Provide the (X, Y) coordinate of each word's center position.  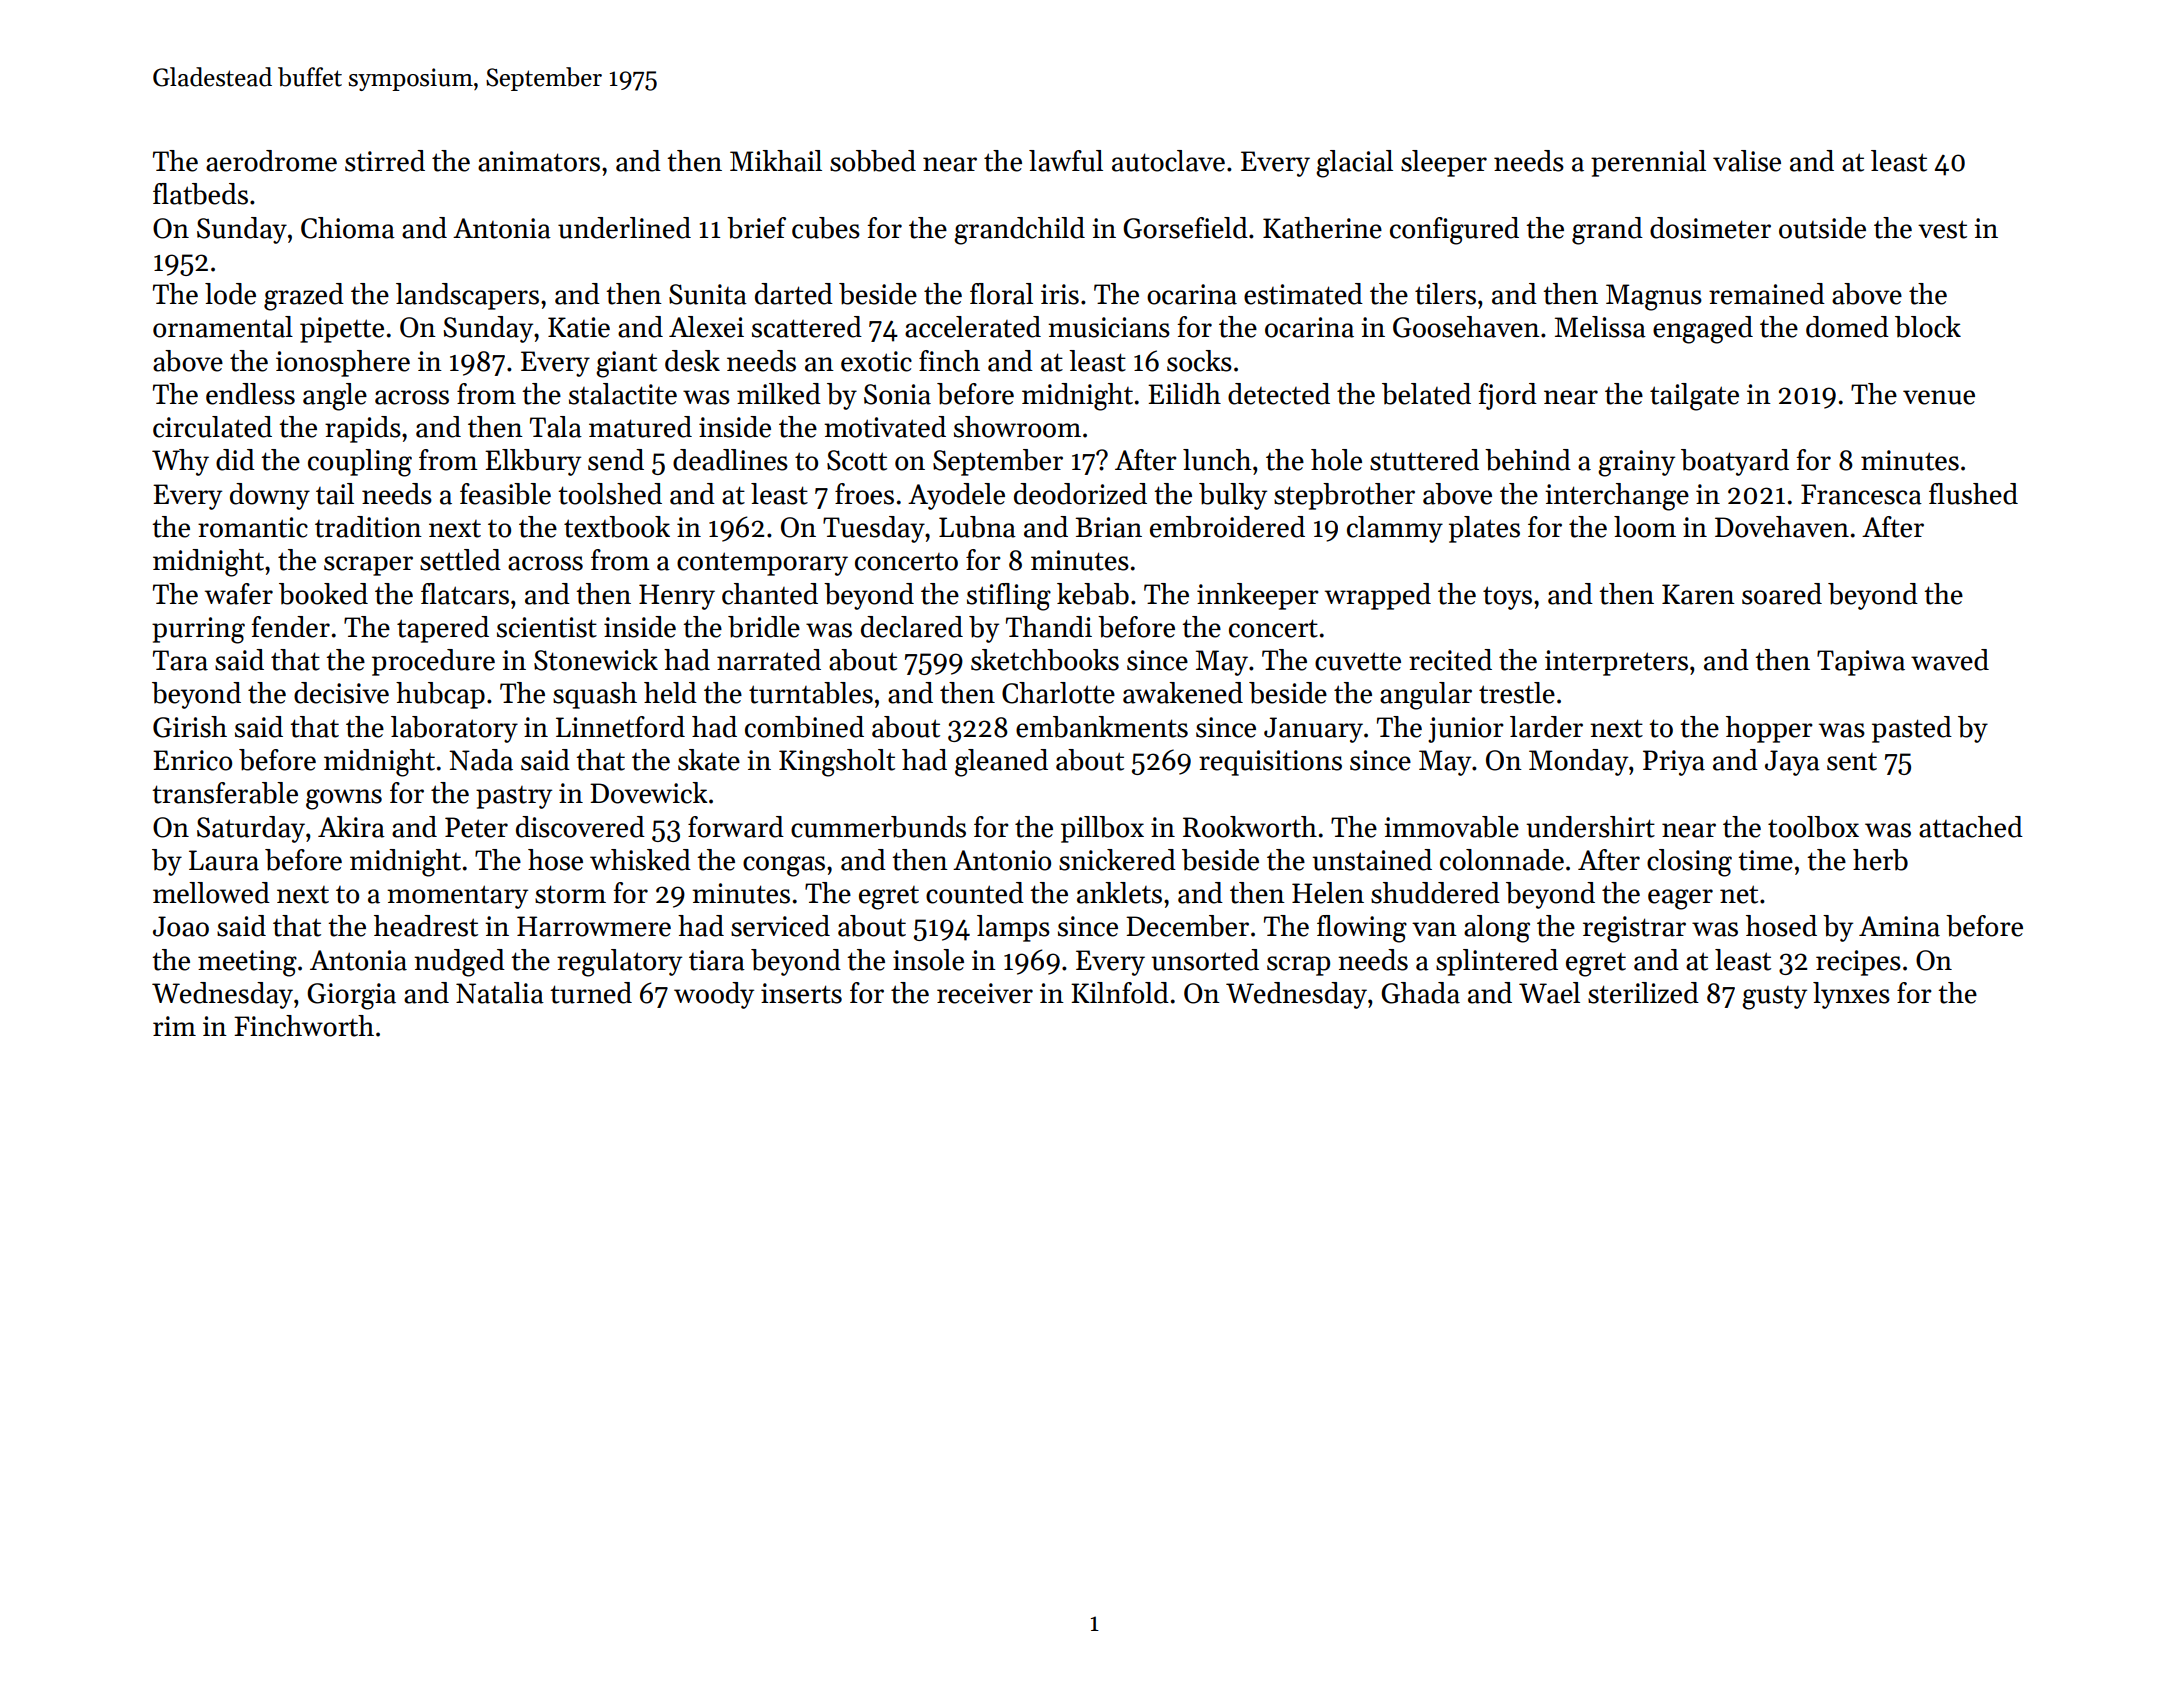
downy (270, 496)
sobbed (873, 161)
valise (1747, 161)
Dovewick (649, 793)
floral (1001, 294)
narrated (769, 660)
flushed (1973, 494)
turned (591, 993)
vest (1942, 229)
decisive (341, 693)
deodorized (1080, 494)
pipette (342, 330)
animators (539, 161)
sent (1852, 762)
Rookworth (1250, 827)
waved (1950, 660)
